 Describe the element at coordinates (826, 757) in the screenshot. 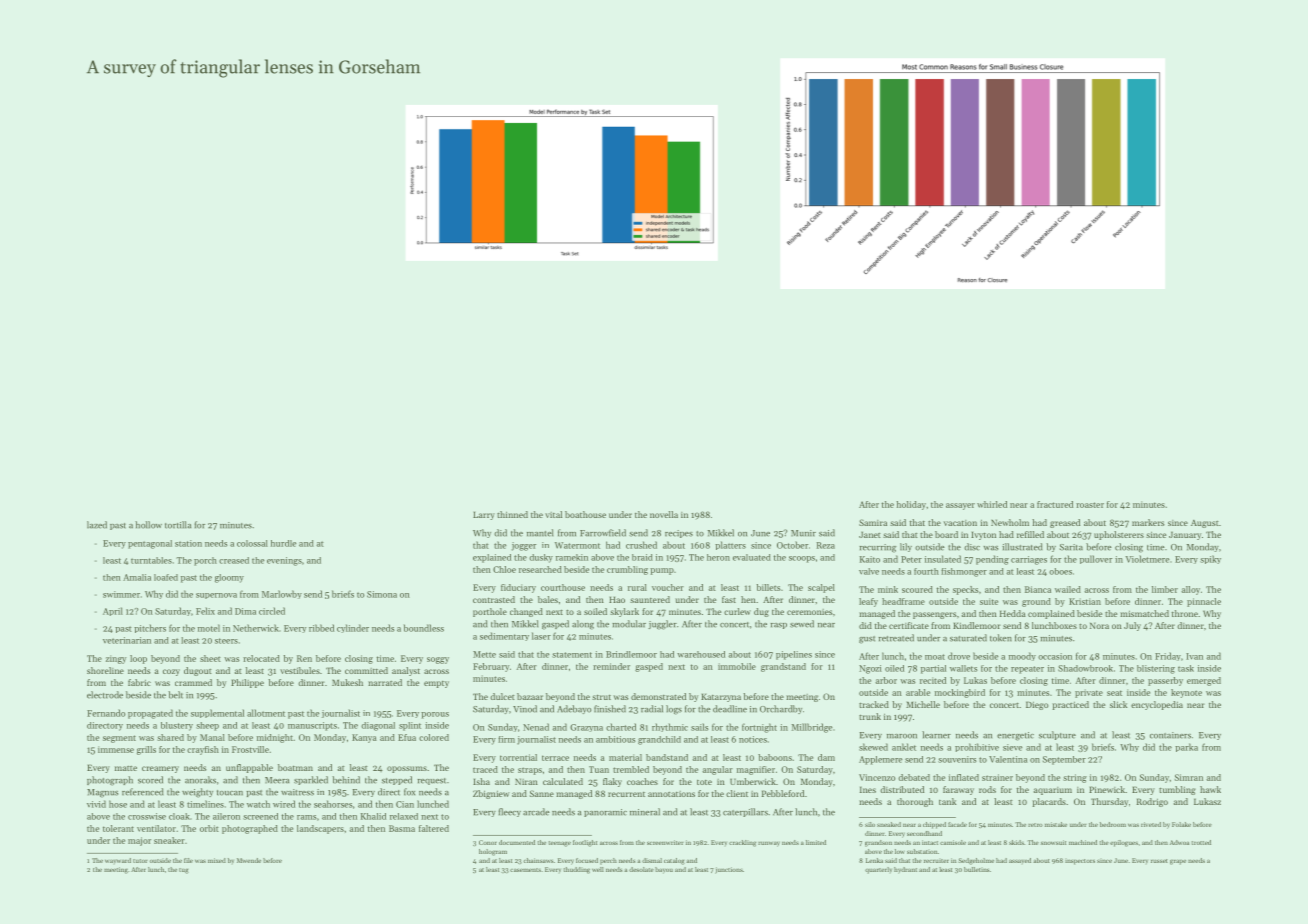

I see `dam` at that location.
